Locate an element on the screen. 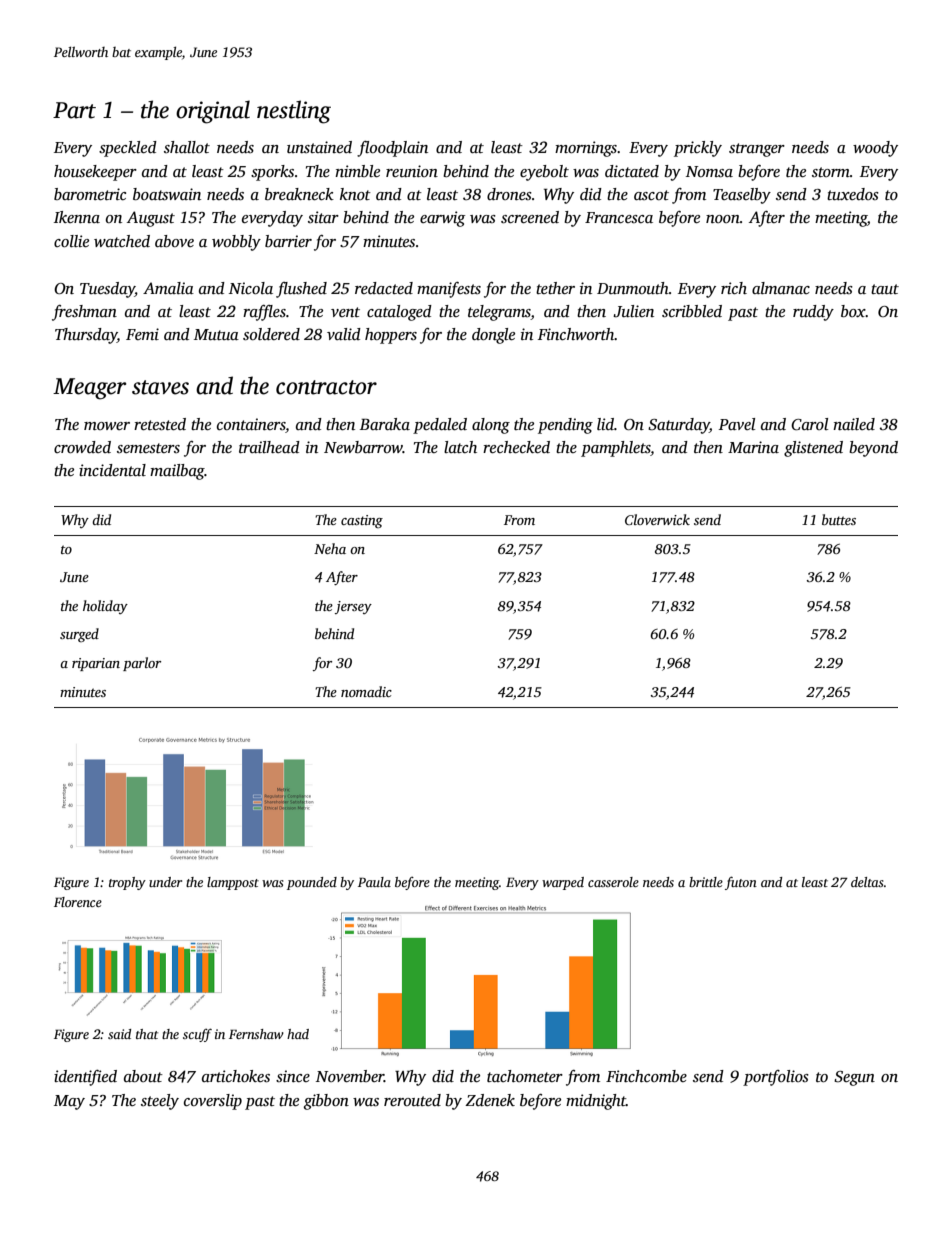 Image resolution: width=952 pixels, height=1233 pixels. ruddy is located at coordinates (813, 313).
